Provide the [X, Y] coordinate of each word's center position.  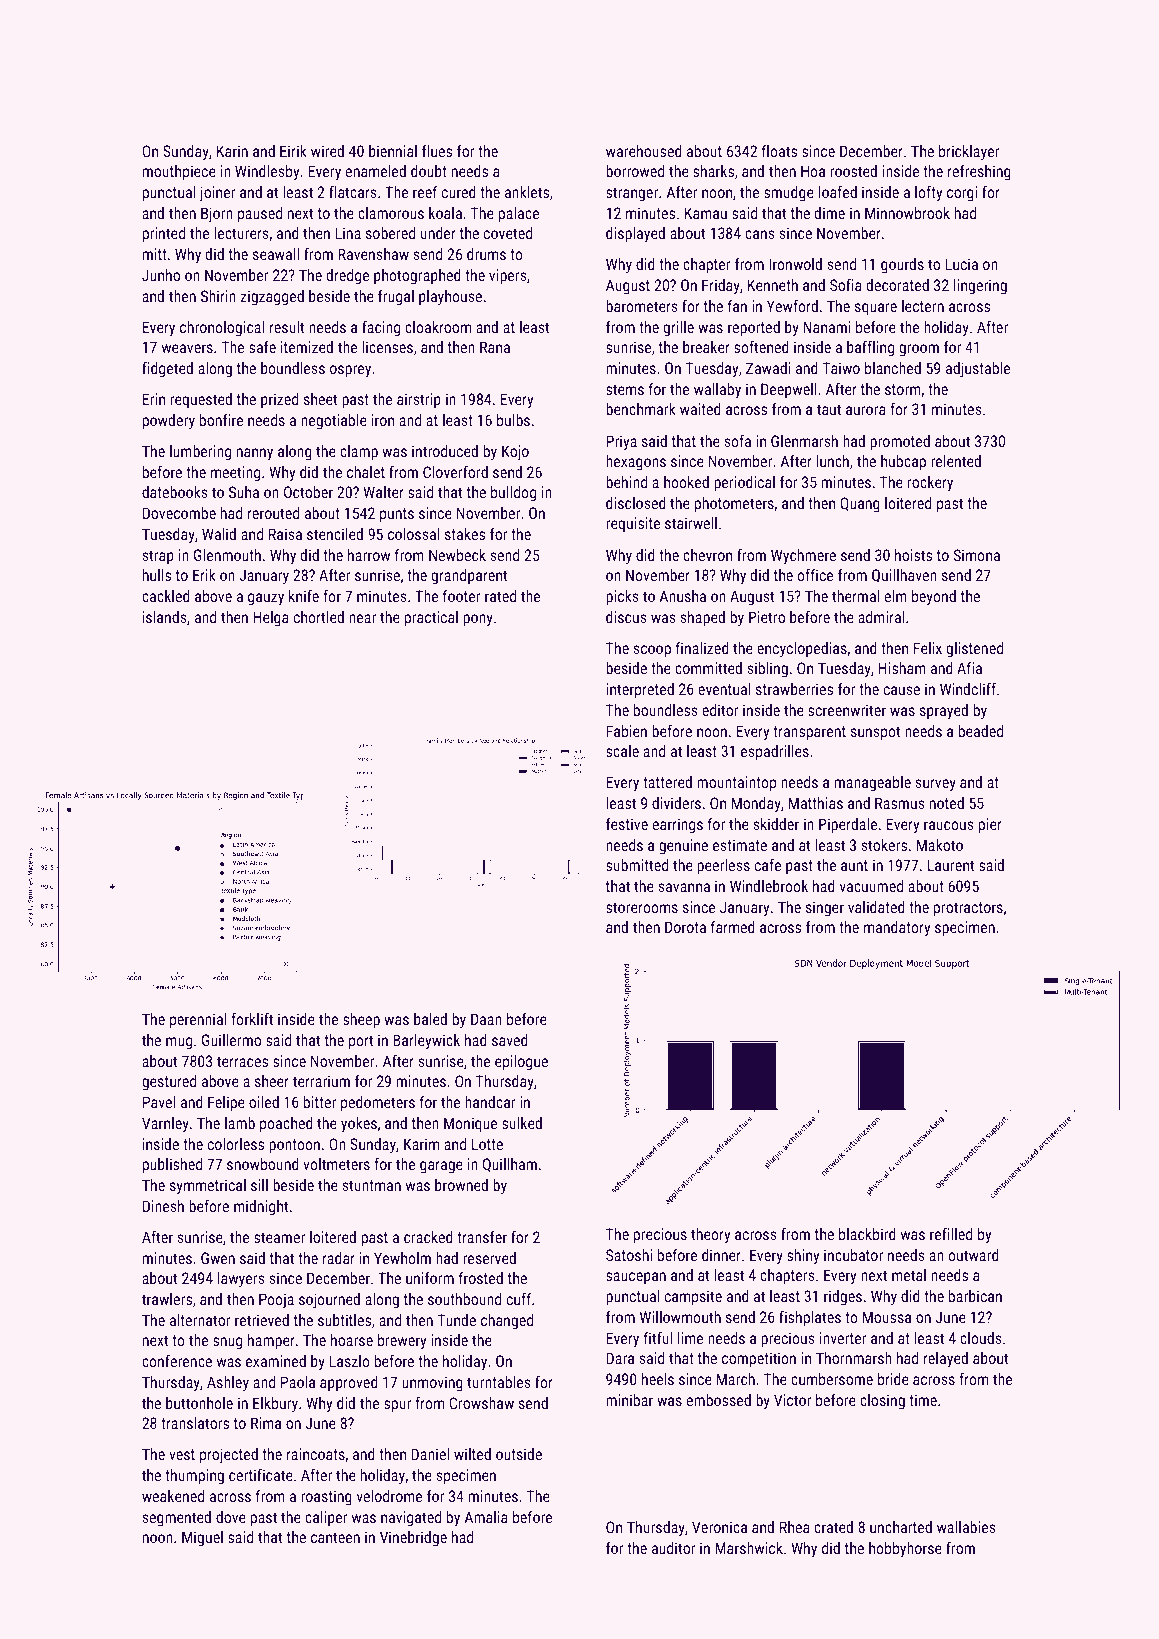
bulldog [513, 494]
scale [622, 751]
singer [825, 909]
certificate [261, 1475]
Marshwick [749, 1548]
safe [262, 347]
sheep [361, 1021]
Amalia [486, 1517]
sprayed [944, 712]
